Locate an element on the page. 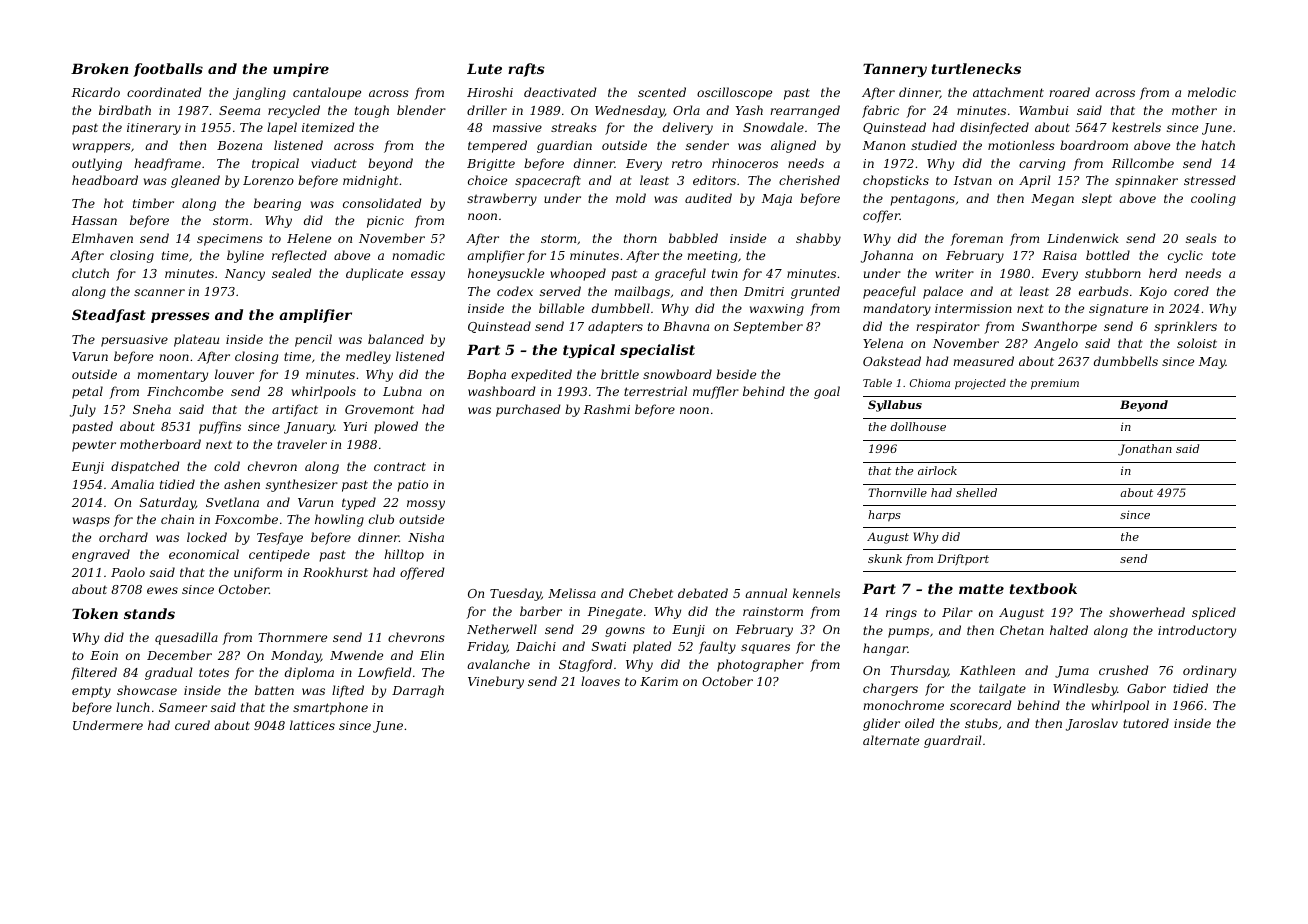  tough is located at coordinates (372, 111).
